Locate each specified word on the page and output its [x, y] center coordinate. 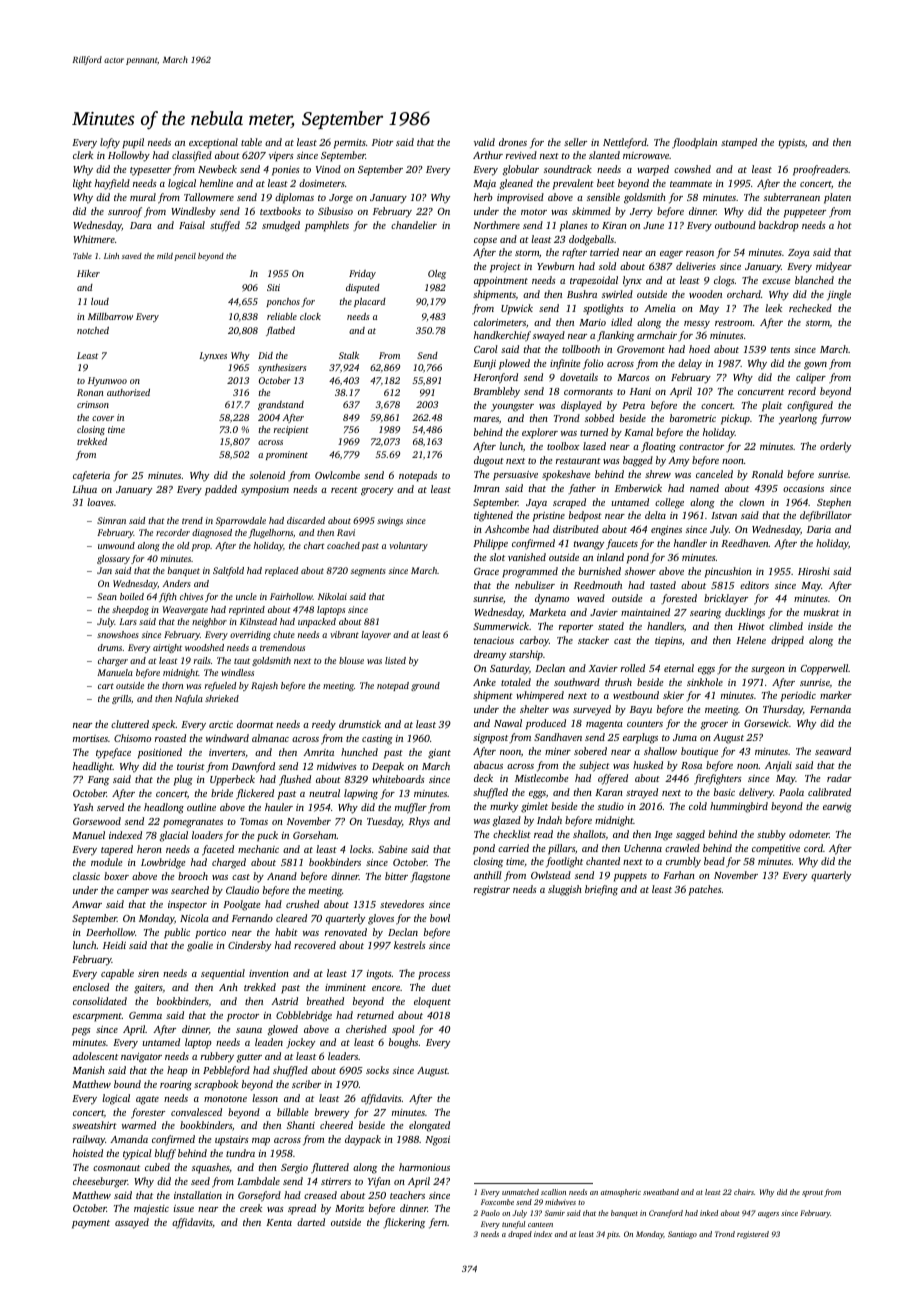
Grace [486, 571]
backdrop [779, 226]
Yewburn [555, 266]
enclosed [91, 987]
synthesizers [282, 368]
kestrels [410, 945]
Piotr [382, 142]
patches [705, 890]
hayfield [112, 184]
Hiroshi [814, 571]
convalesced [196, 1112]
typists [792, 144]
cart [106, 686]
